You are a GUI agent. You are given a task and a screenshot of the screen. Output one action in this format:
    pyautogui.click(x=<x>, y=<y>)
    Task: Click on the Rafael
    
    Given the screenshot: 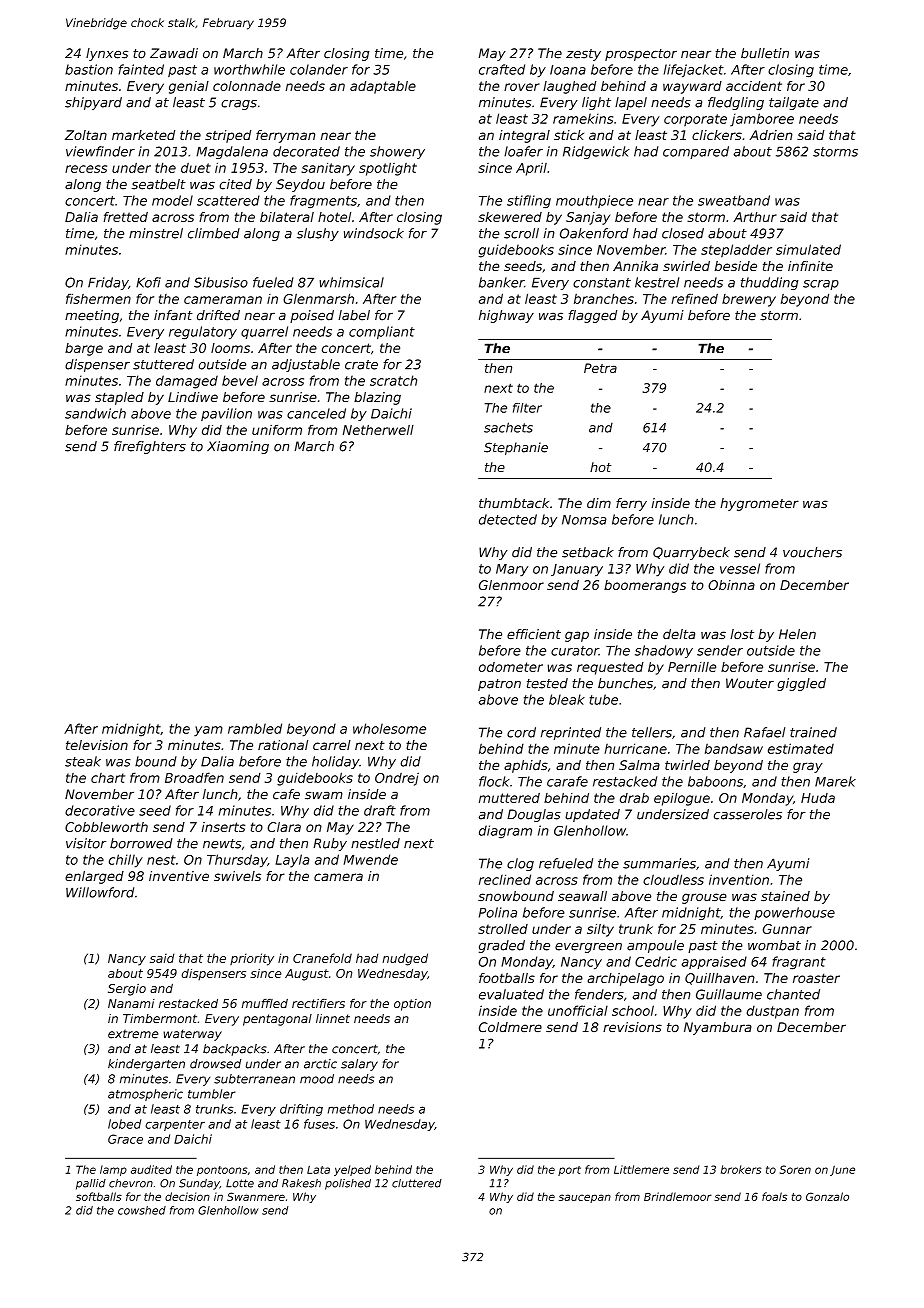 What is the action you would take?
    pyautogui.click(x=764, y=732)
